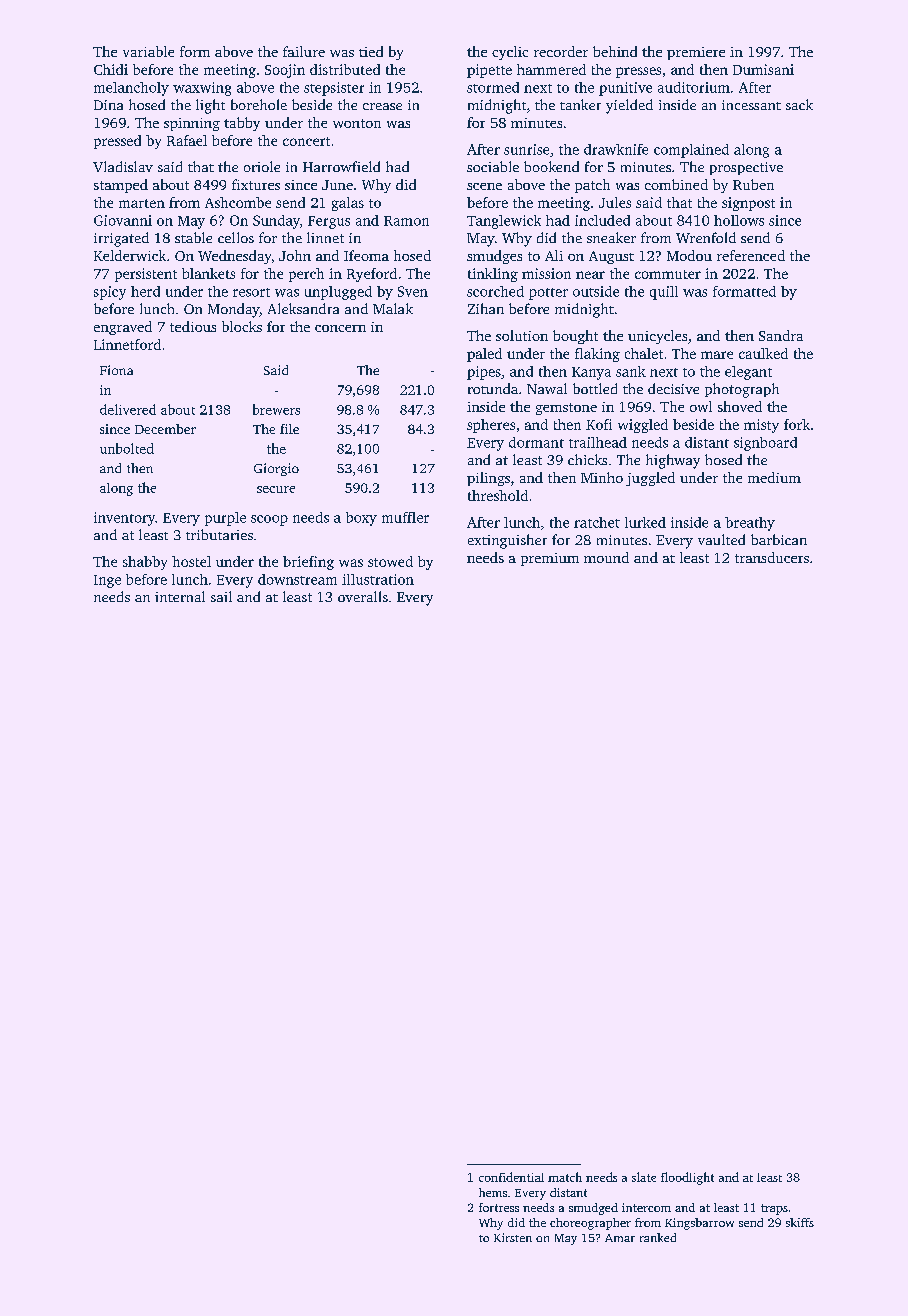  What do you see at coordinates (511, 1177) in the screenshot?
I see `confidential` at bounding box center [511, 1177].
